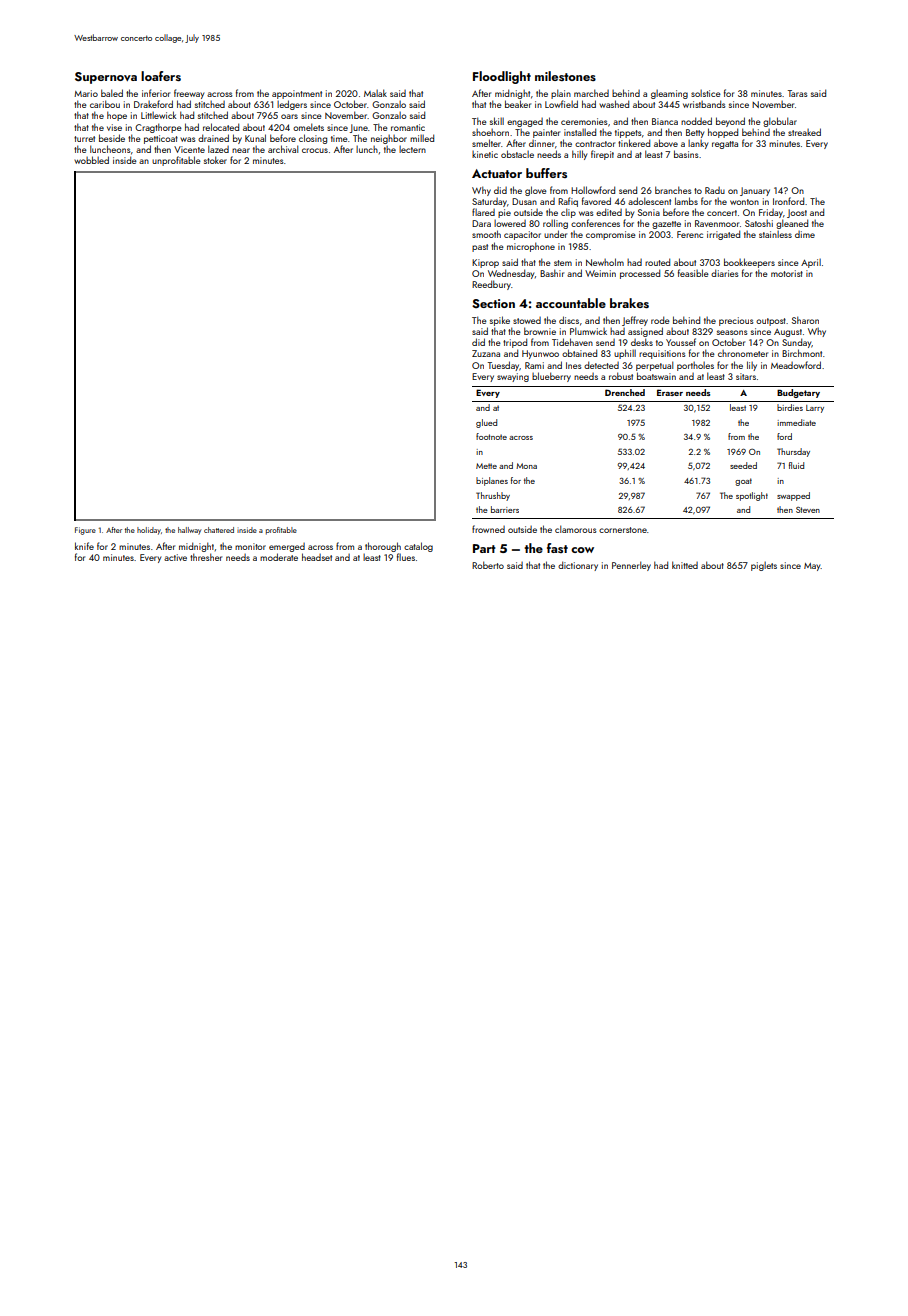  Describe the element at coordinates (219, 530) in the page. I see `chattered` at that location.
